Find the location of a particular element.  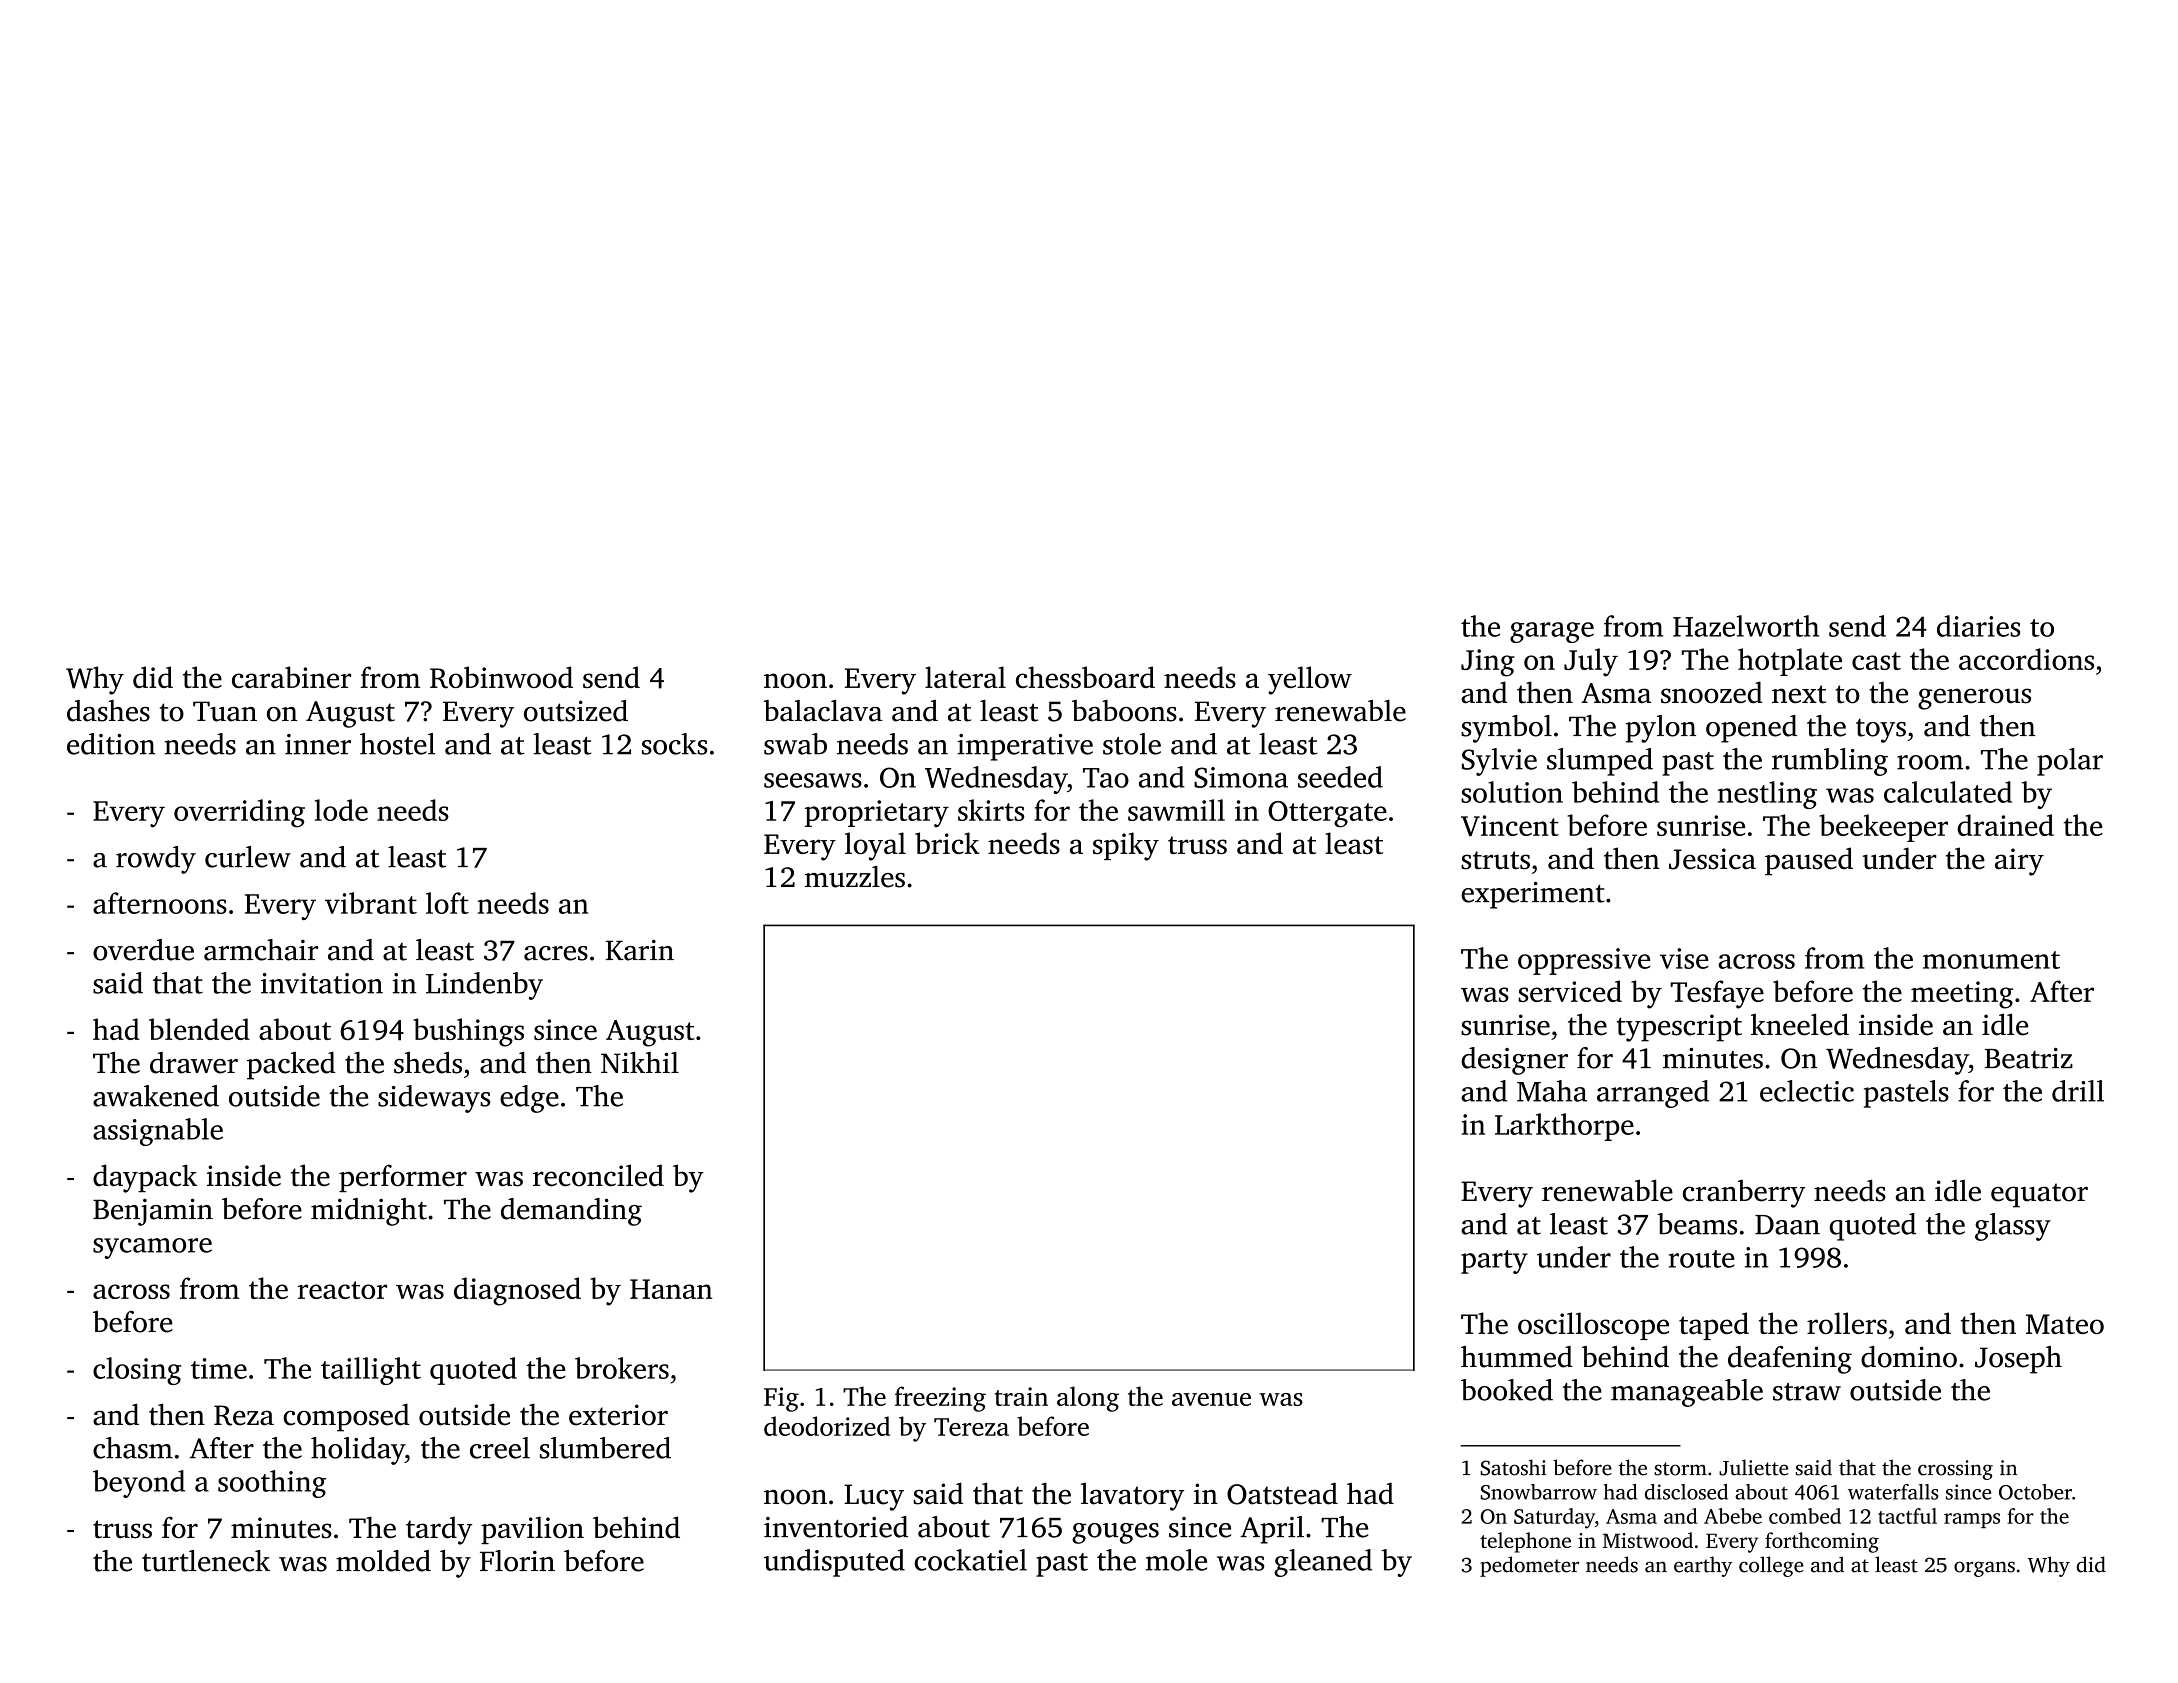

chessboard is located at coordinates (1085, 677).
